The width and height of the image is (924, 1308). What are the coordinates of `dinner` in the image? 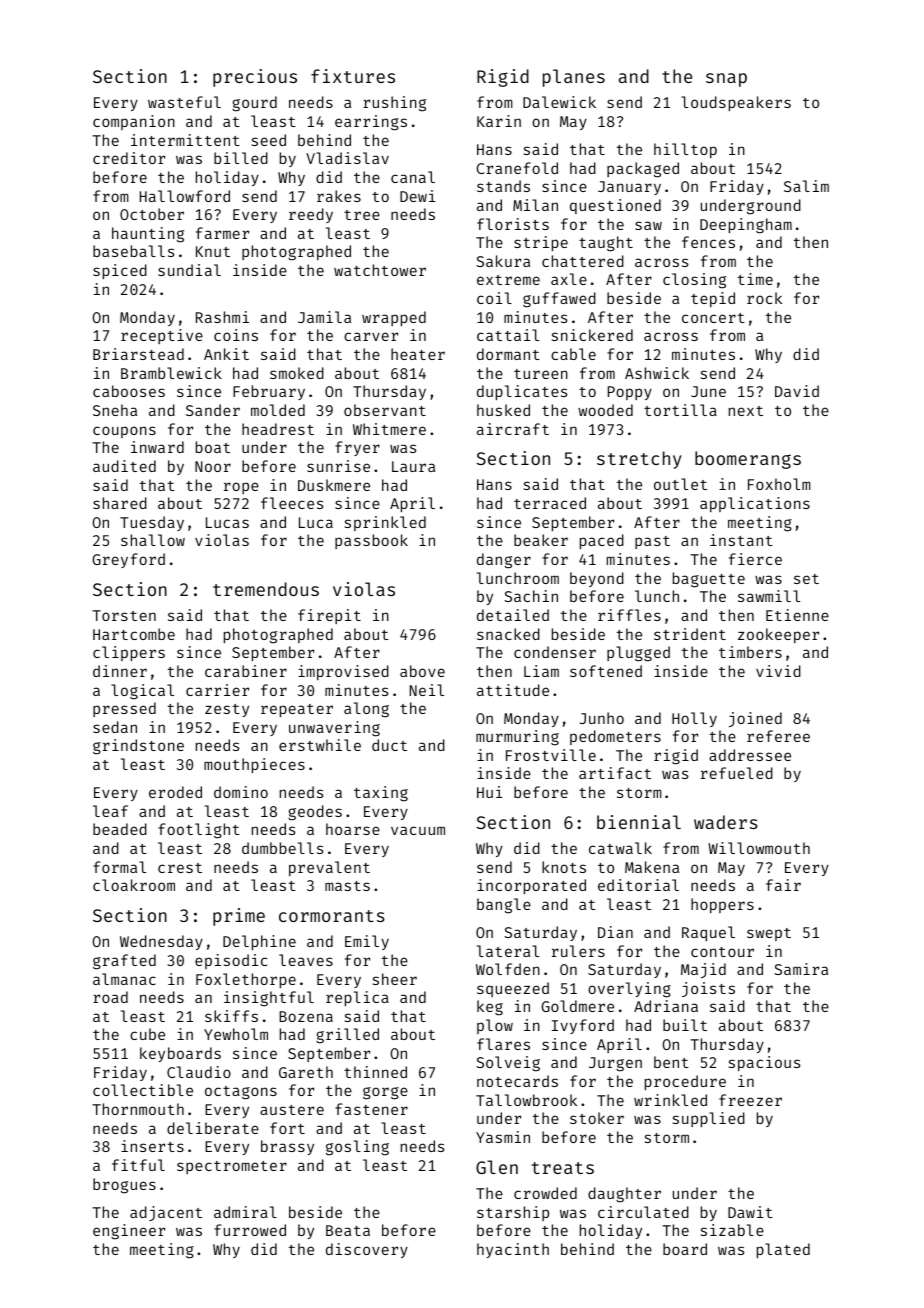 It's located at (120, 671).
